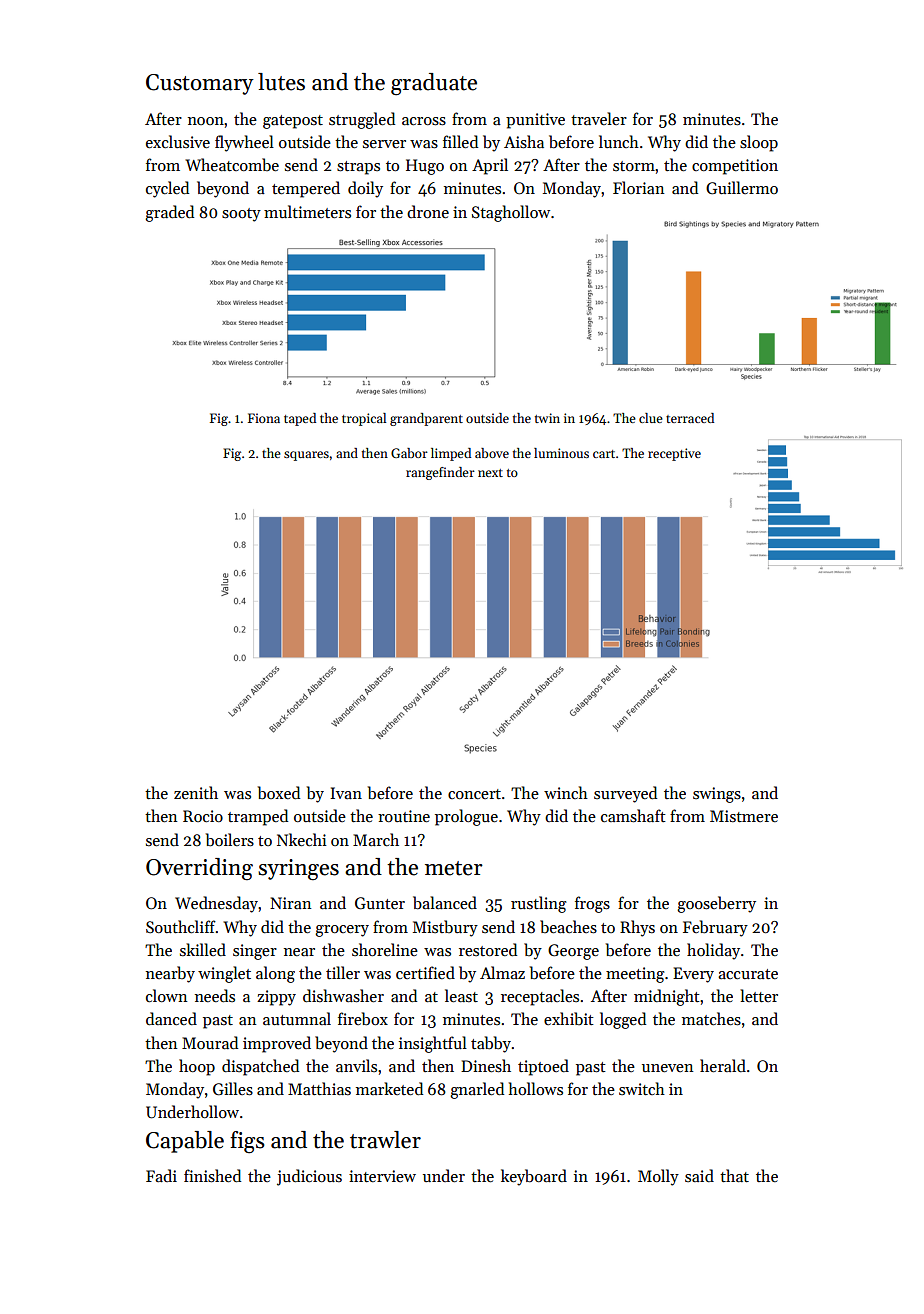 This screenshot has height=1314, width=924. I want to click on Capable, so click(185, 1142).
